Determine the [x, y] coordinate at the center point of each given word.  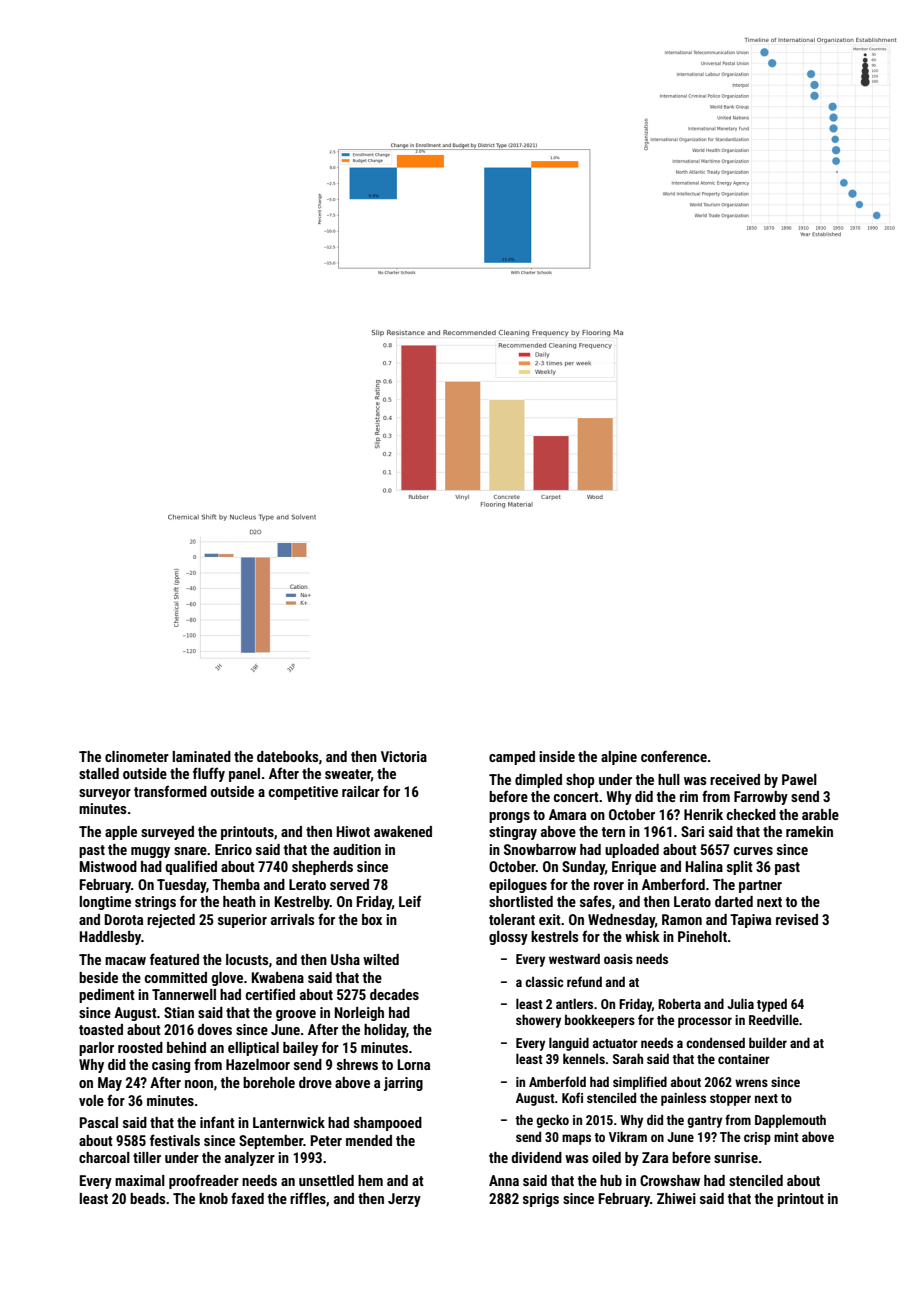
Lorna [414, 1064]
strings [155, 903]
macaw [125, 961]
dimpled [538, 781]
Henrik [703, 814]
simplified [640, 1083]
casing [171, 1066]
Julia [740, 1003]
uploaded [632, 851]
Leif [410, 901]
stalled [99, 773]
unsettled [326, 1180]
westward [574, 958]
